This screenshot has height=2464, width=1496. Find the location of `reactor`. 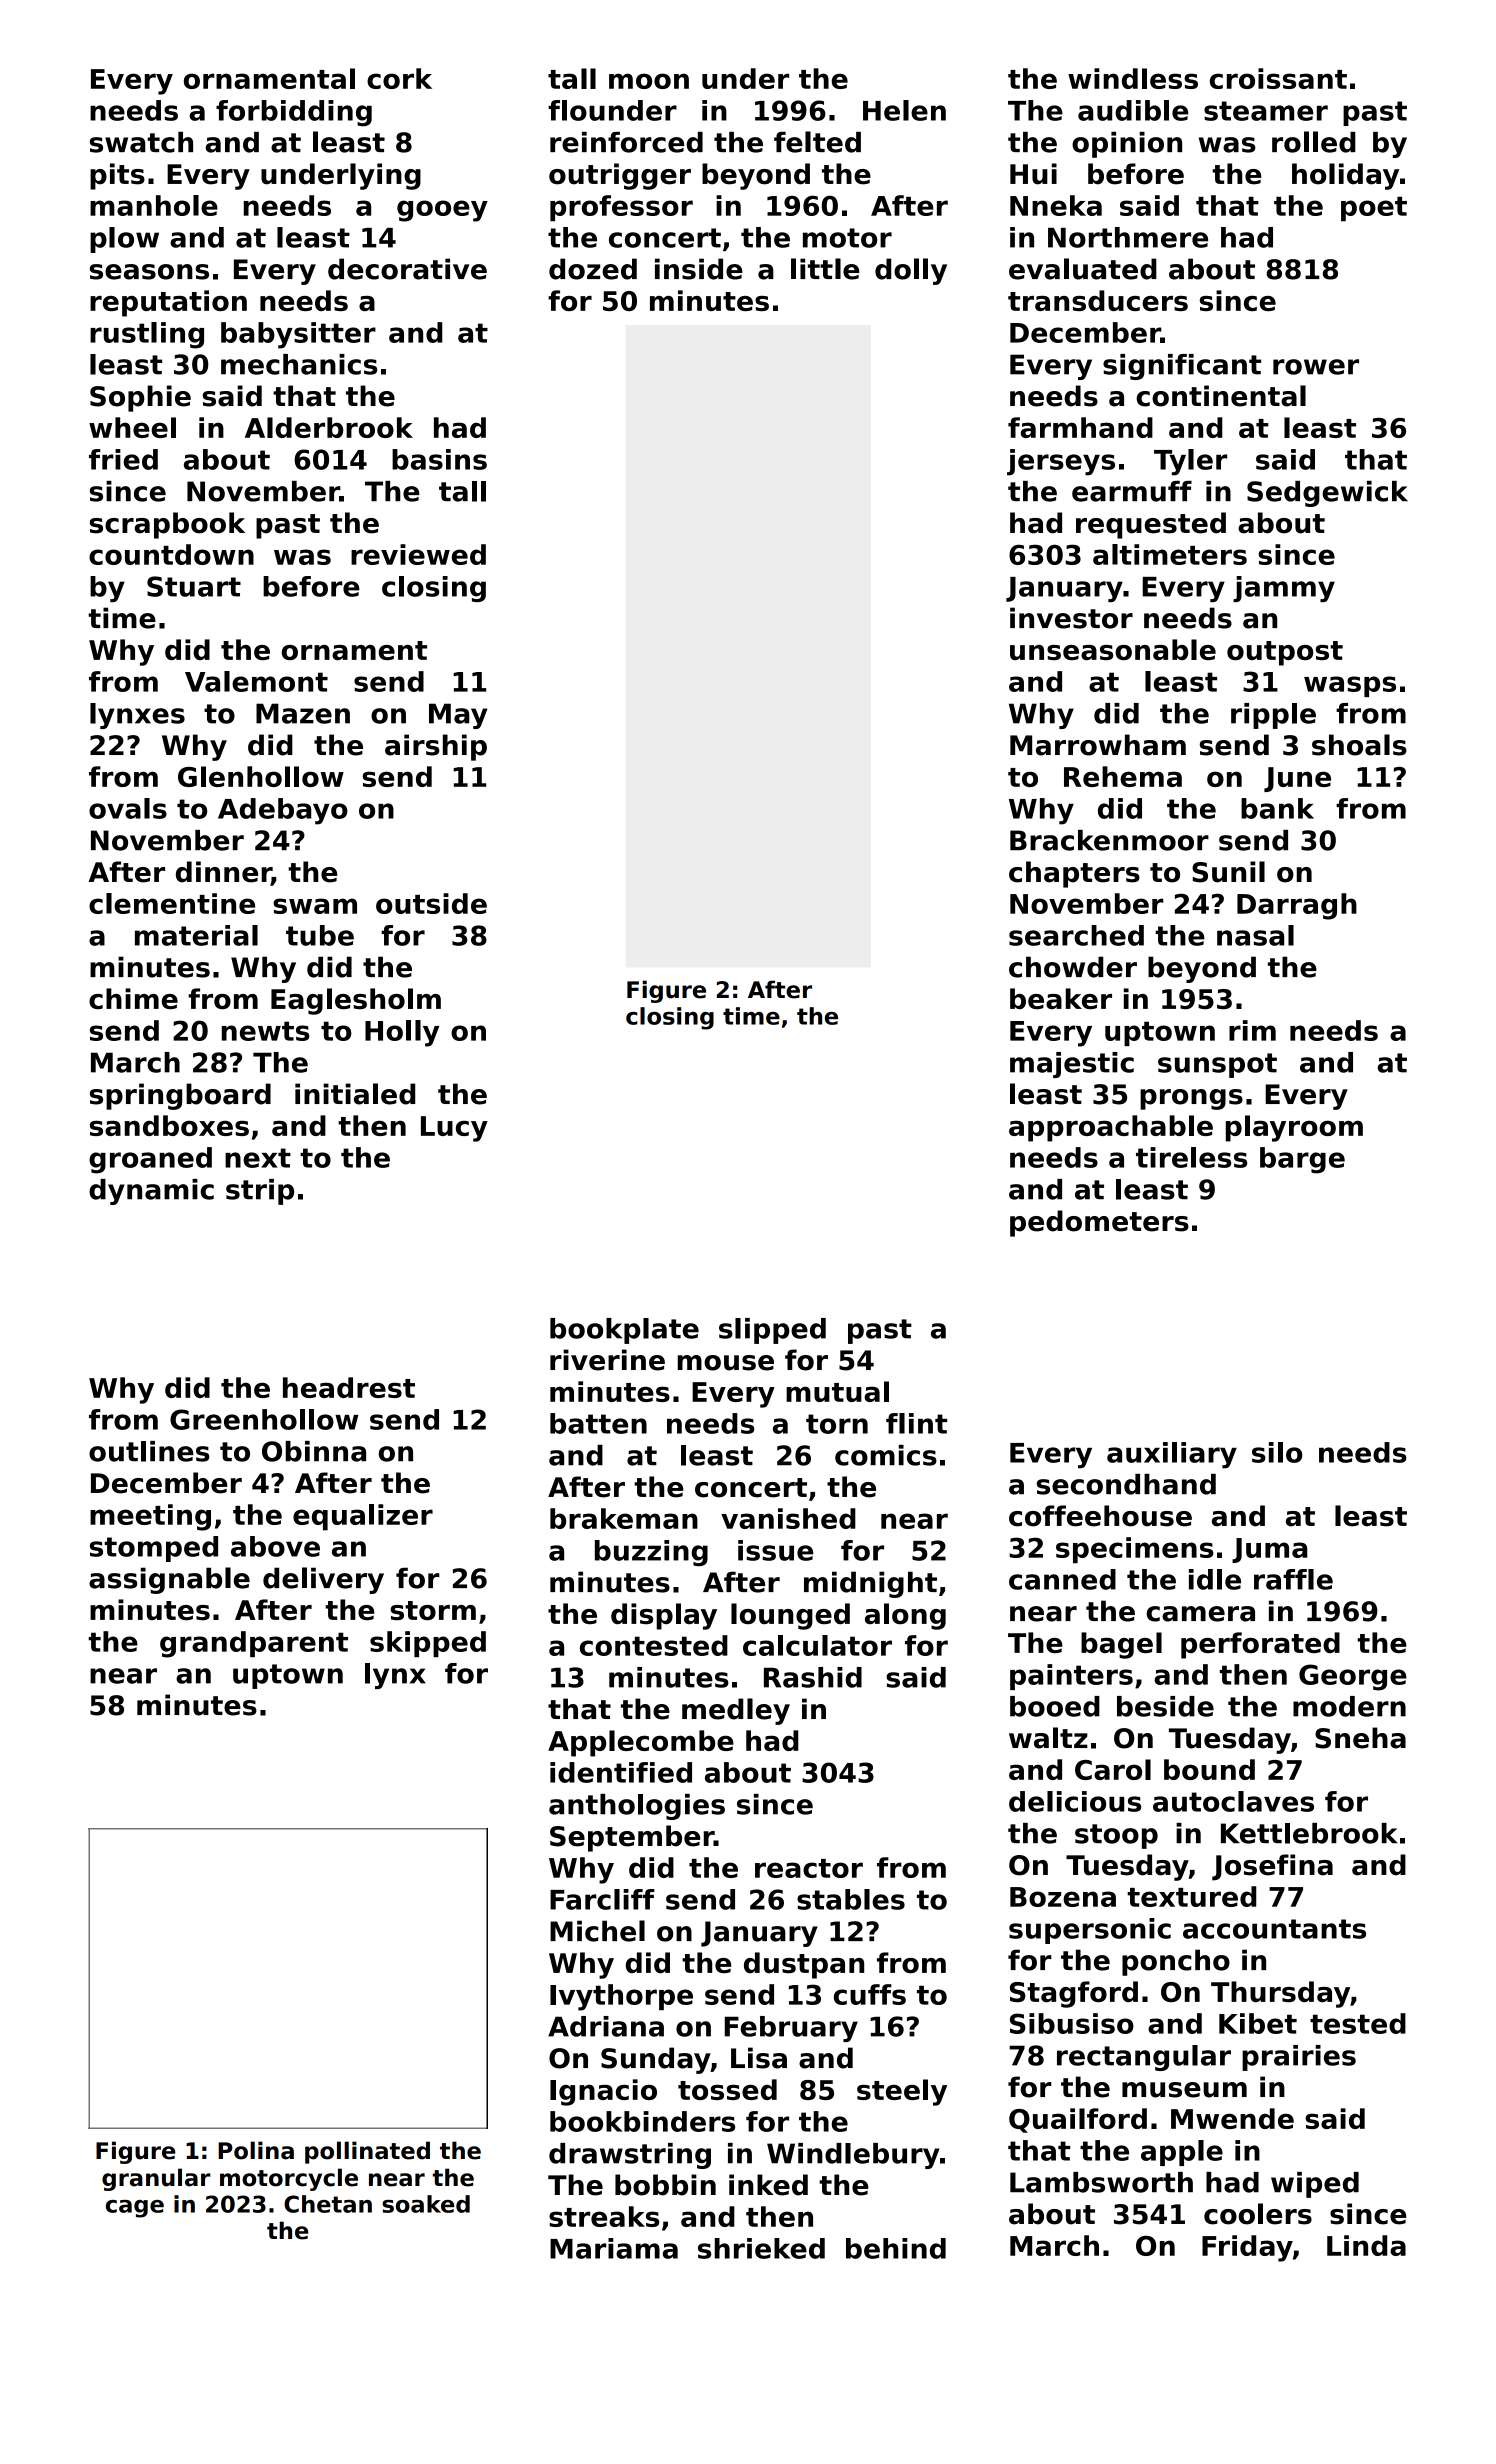

reactor is located at coordinates (809, 1868).
